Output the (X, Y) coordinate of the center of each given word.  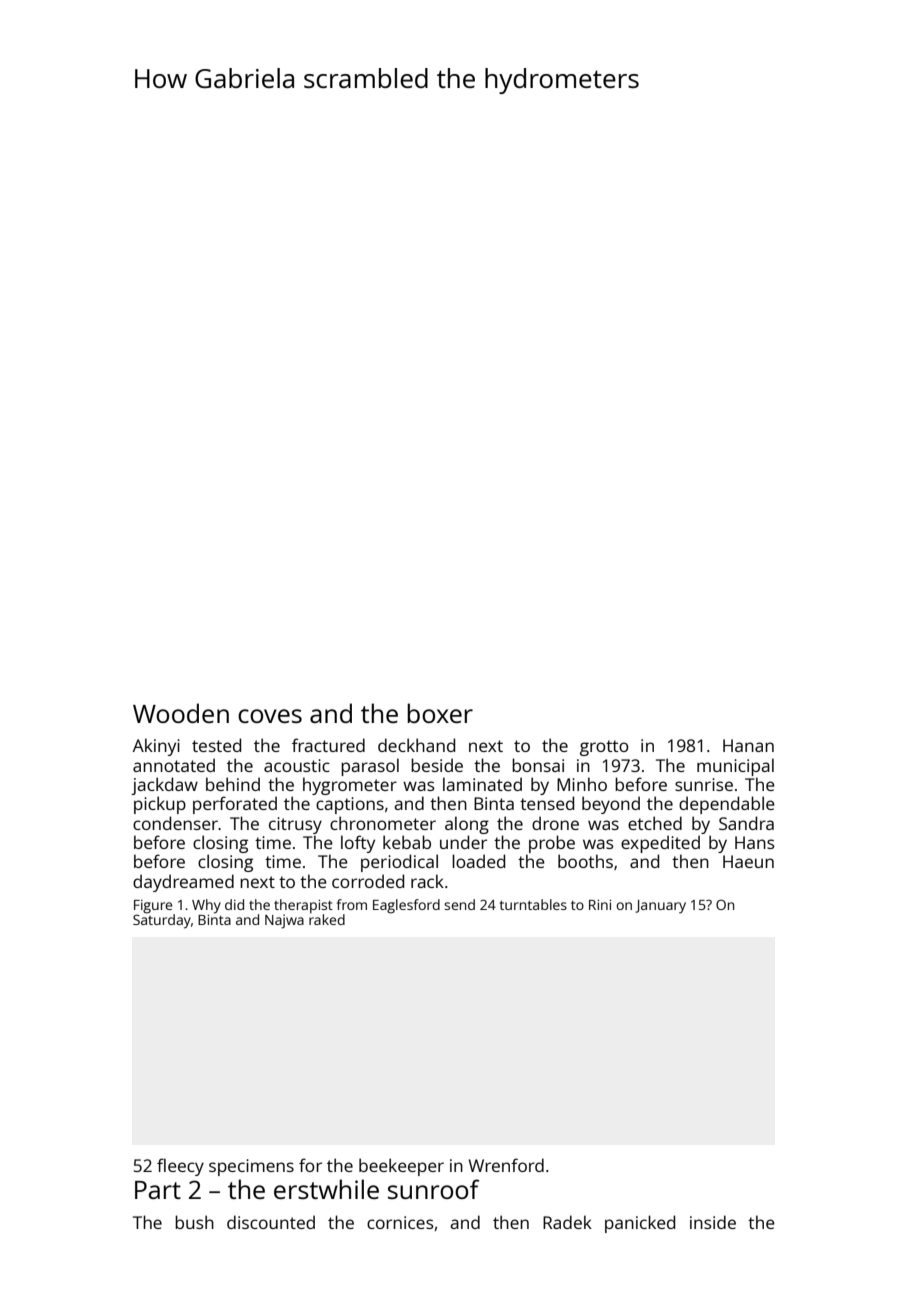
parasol (370, 767)
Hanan (748, 745)
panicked (640, 1224)
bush (194, 1222)
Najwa (284, 921)
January (660, 907)
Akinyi (156, 747)
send (459, 904)
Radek (567, 1222)
